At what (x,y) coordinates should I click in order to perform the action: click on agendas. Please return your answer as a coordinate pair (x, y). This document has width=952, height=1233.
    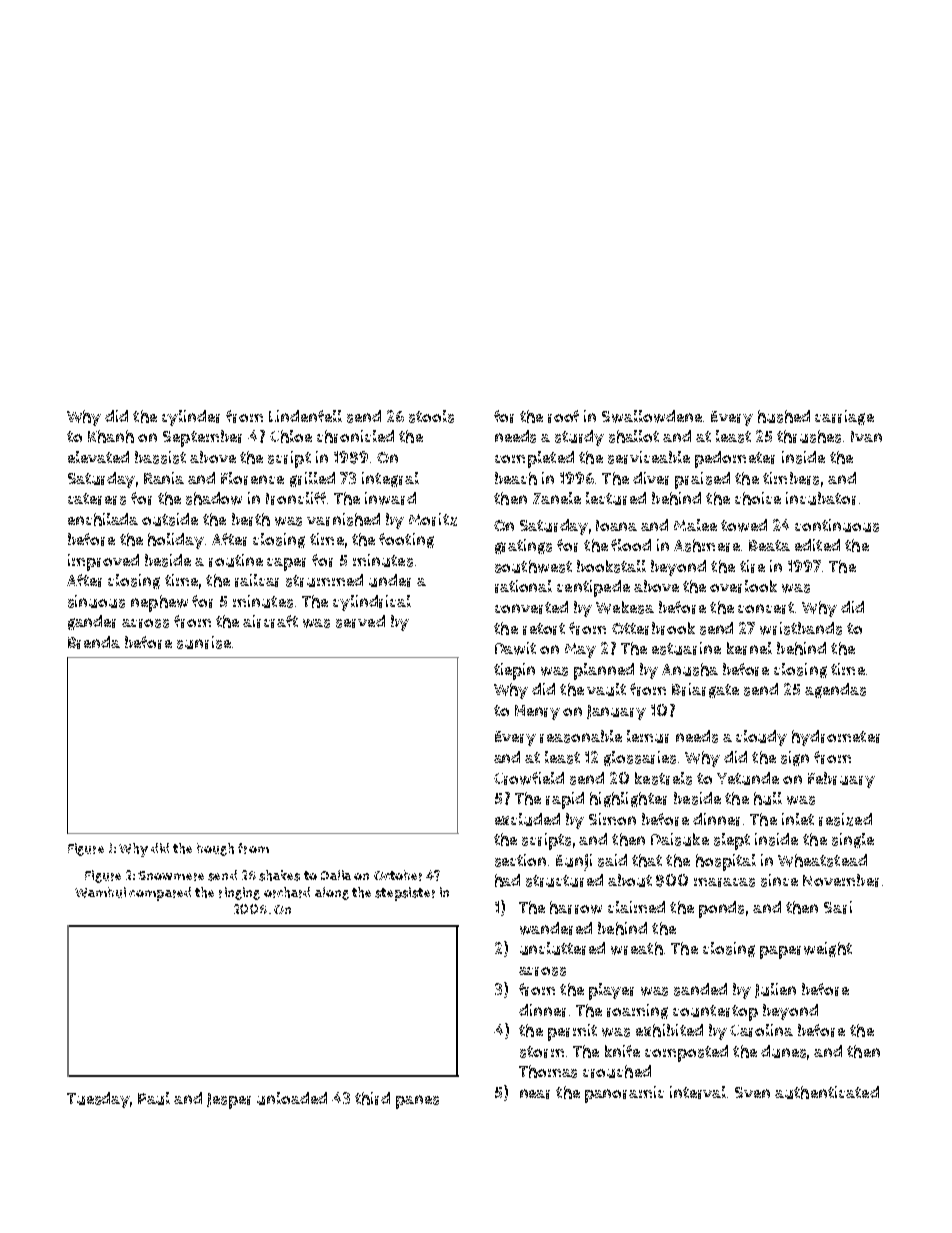
    Looking at the image, I should click on (835, 690).
